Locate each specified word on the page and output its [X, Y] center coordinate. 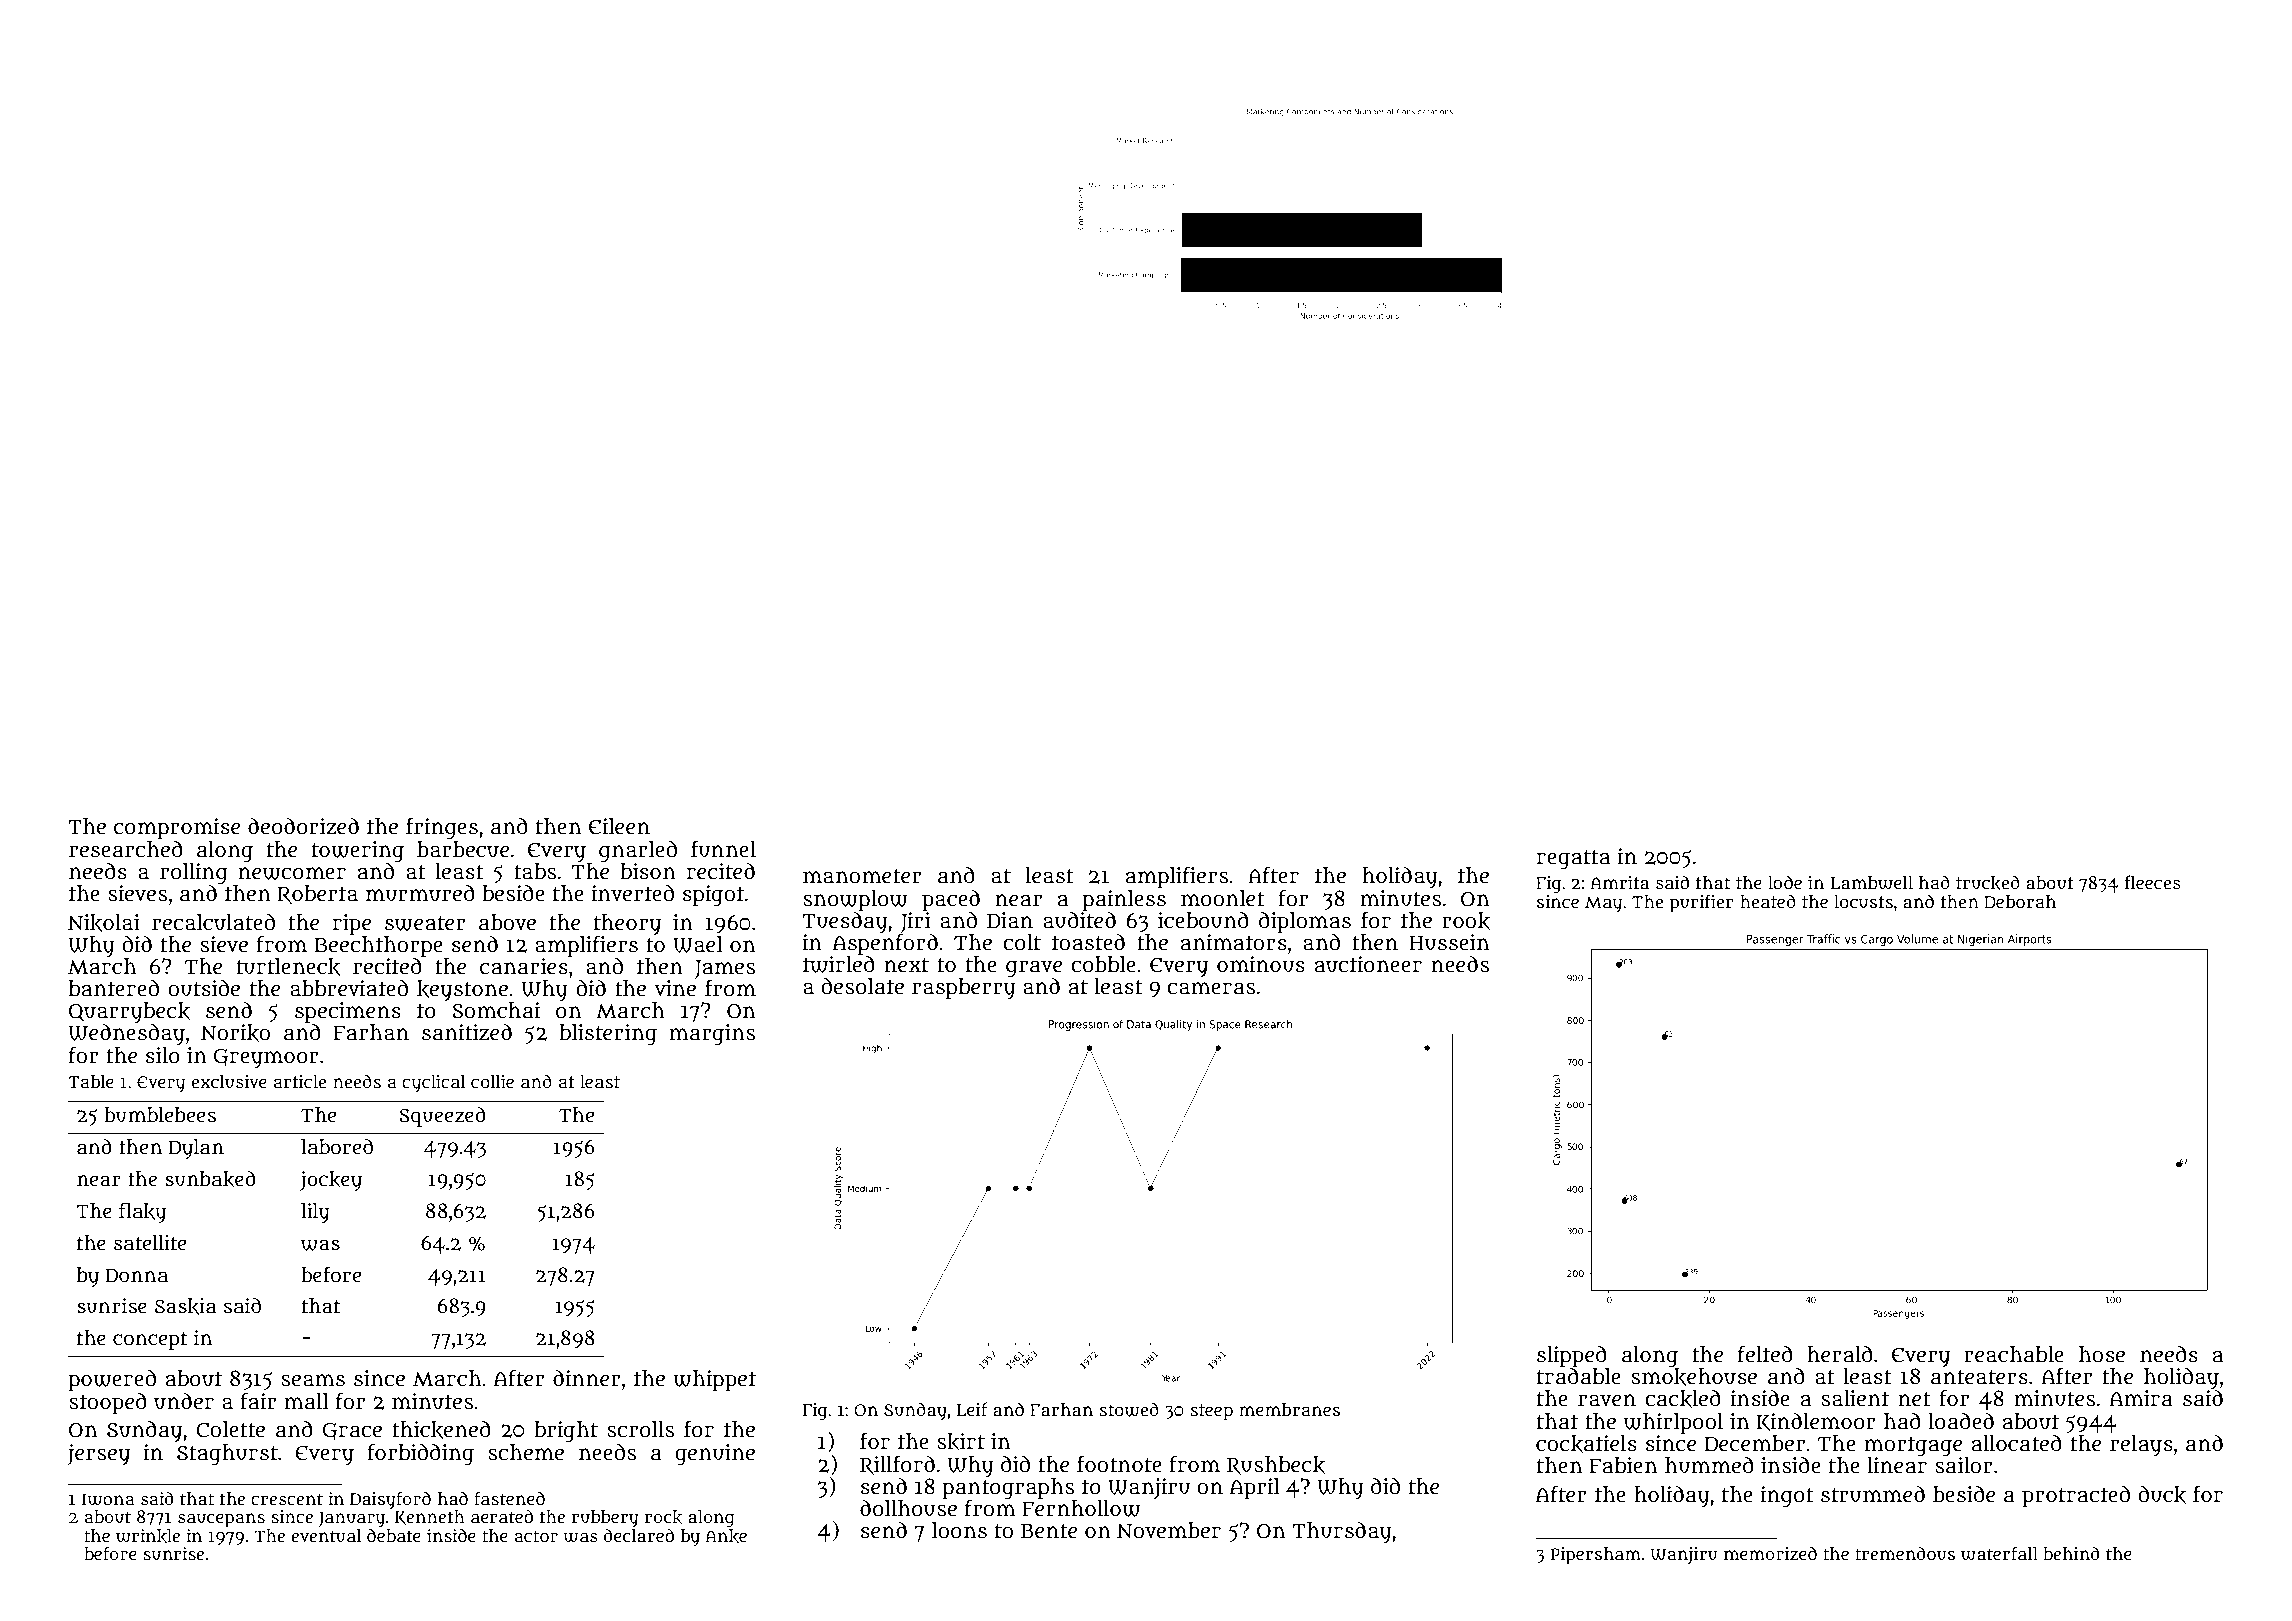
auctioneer [1368, 964]
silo [163, 1055]
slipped [1572, 1356]
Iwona [108, 1499]
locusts [1863, 902]
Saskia [185, 1306]
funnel [723, 849]
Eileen [619, 826]
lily [315, 1213]
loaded [1961, 1421]
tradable [1579, 1376]
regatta [1573, 860]
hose [2102, 1354]
